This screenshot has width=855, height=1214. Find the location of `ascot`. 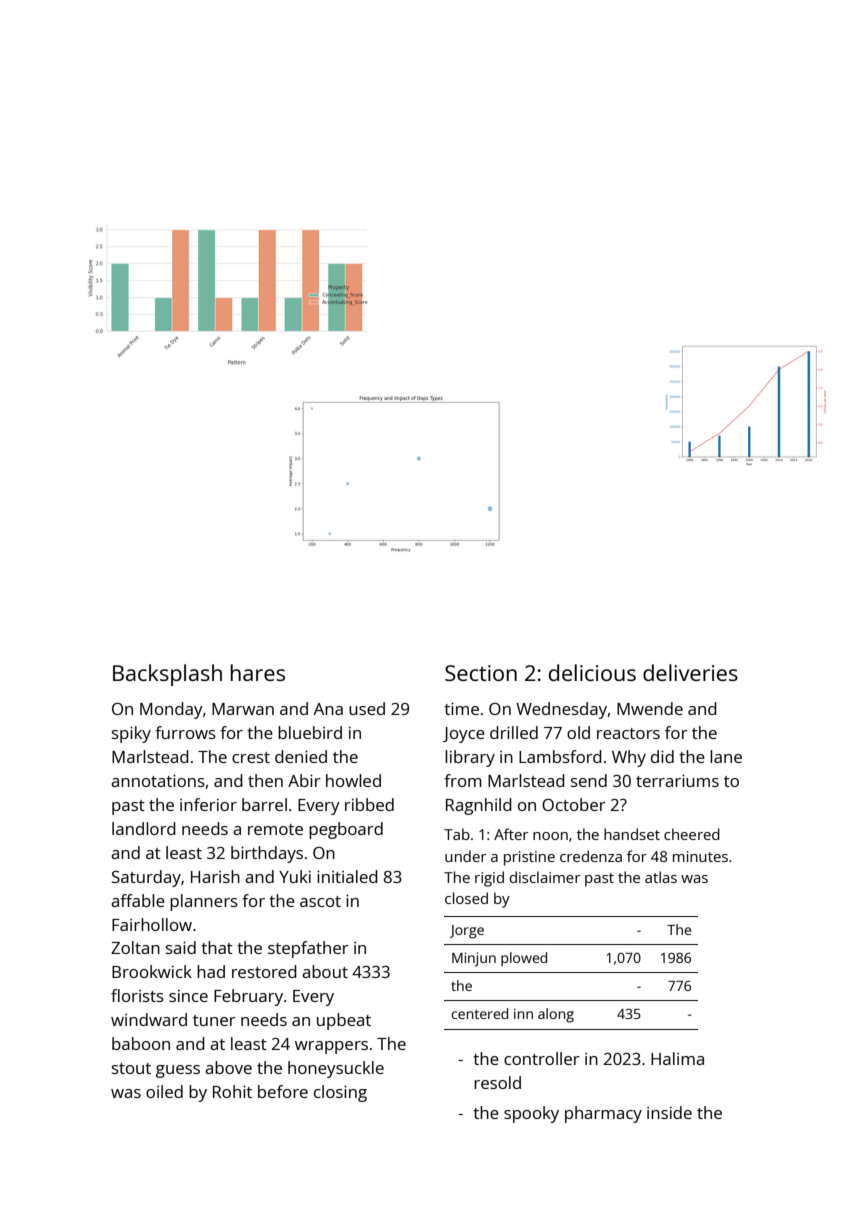

ascot is located at coordinates (320, 901).
